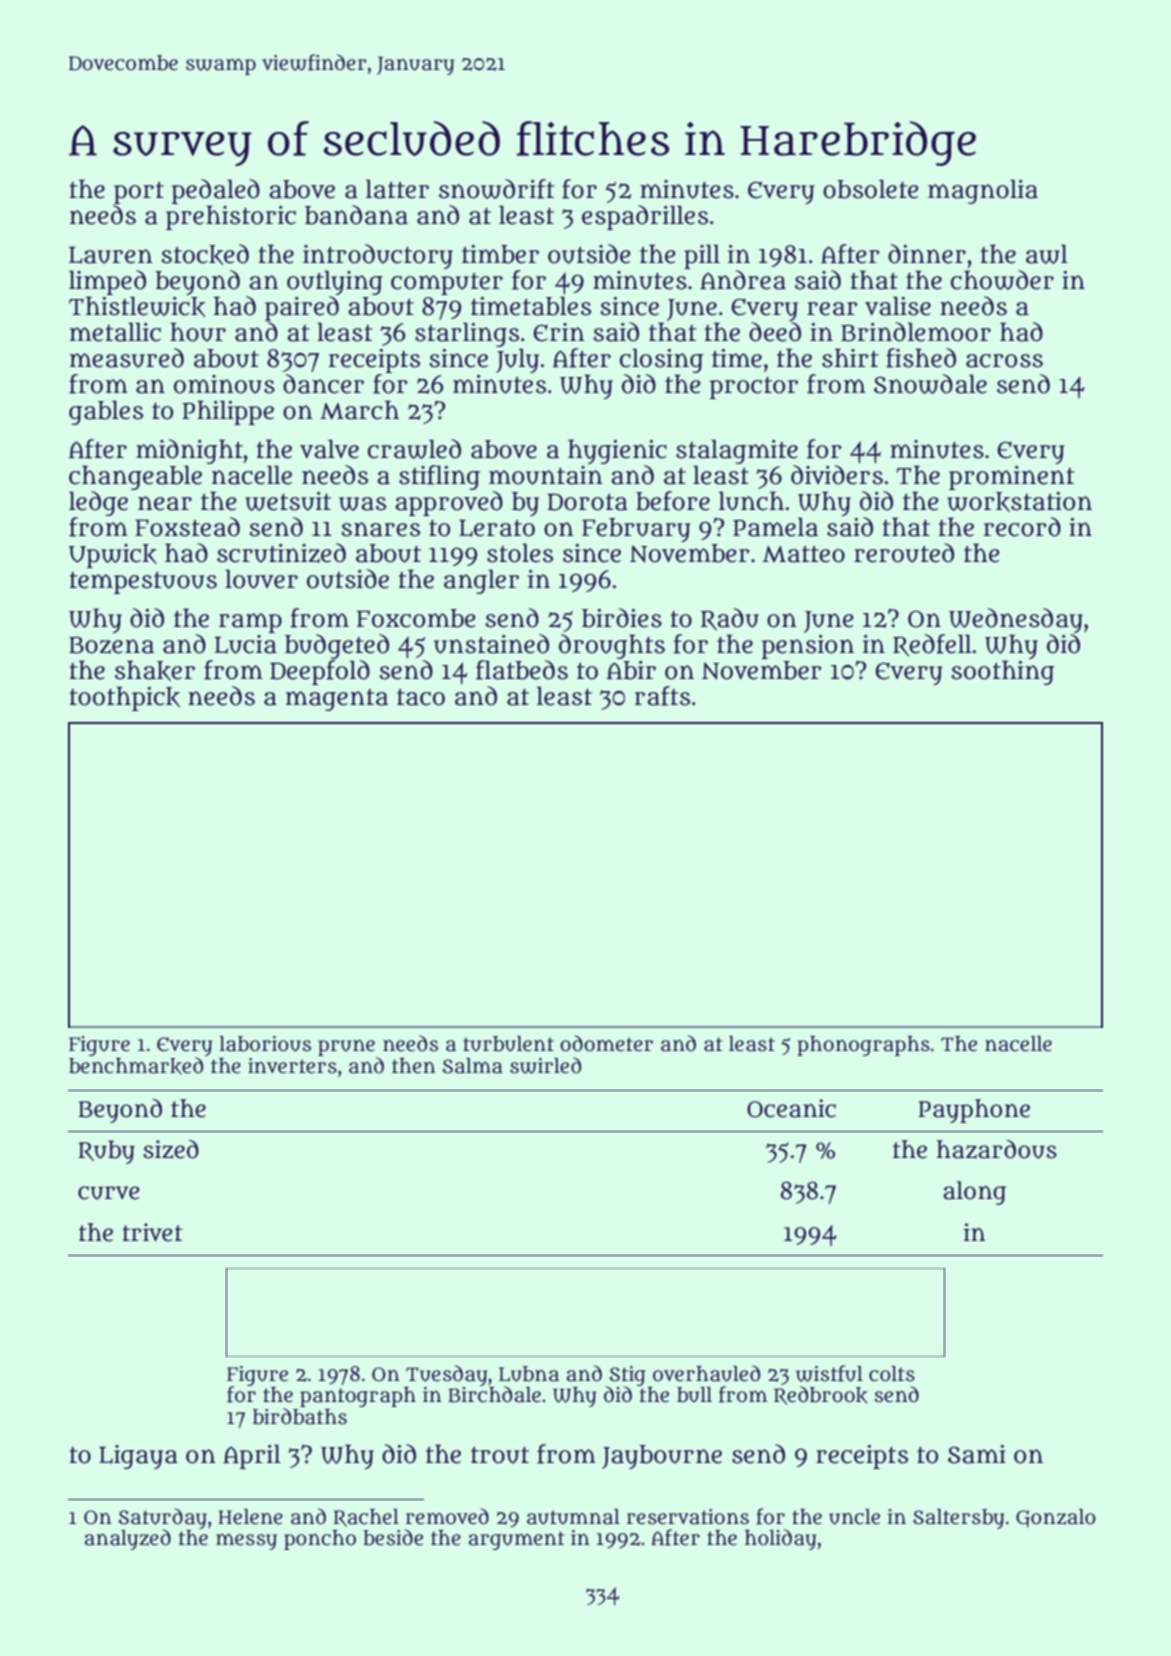 The height and width of the screenshot is (1656, 1171). Describe the element at coordinates (281, 553) in the screenshot. I see `scrutinized` at that location.
